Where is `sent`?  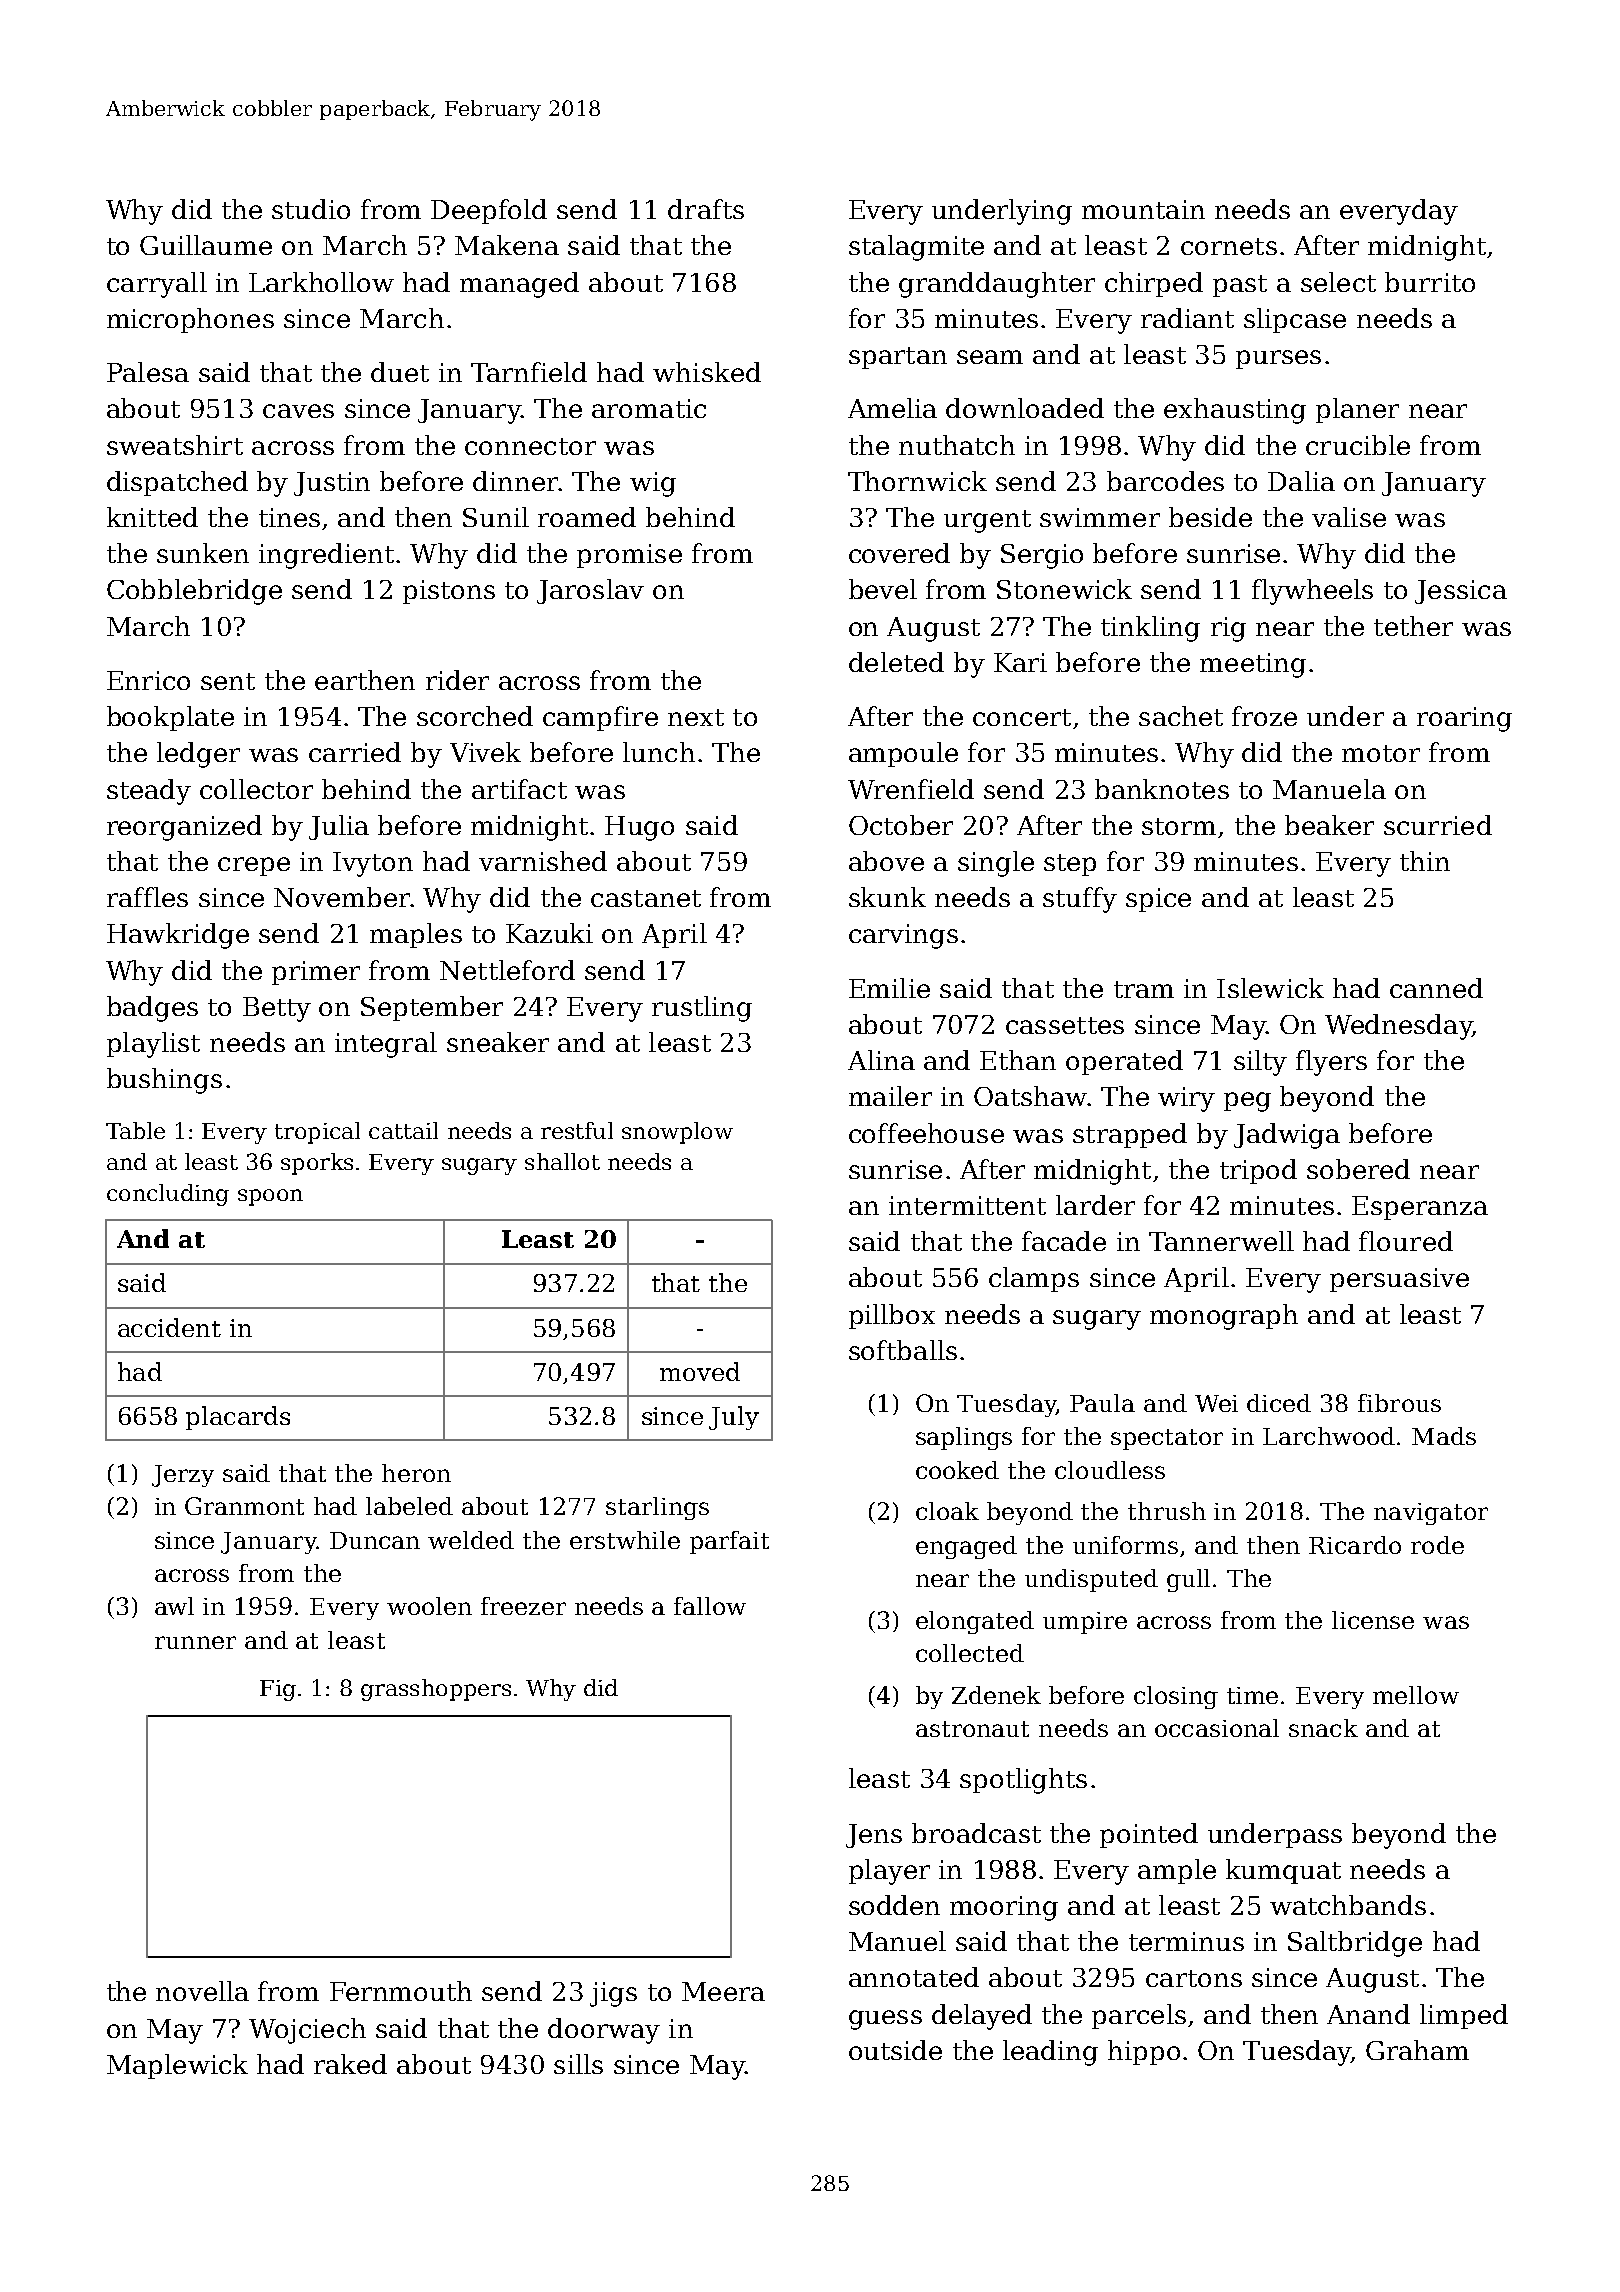
sent is located at coordinates (228, 681).
